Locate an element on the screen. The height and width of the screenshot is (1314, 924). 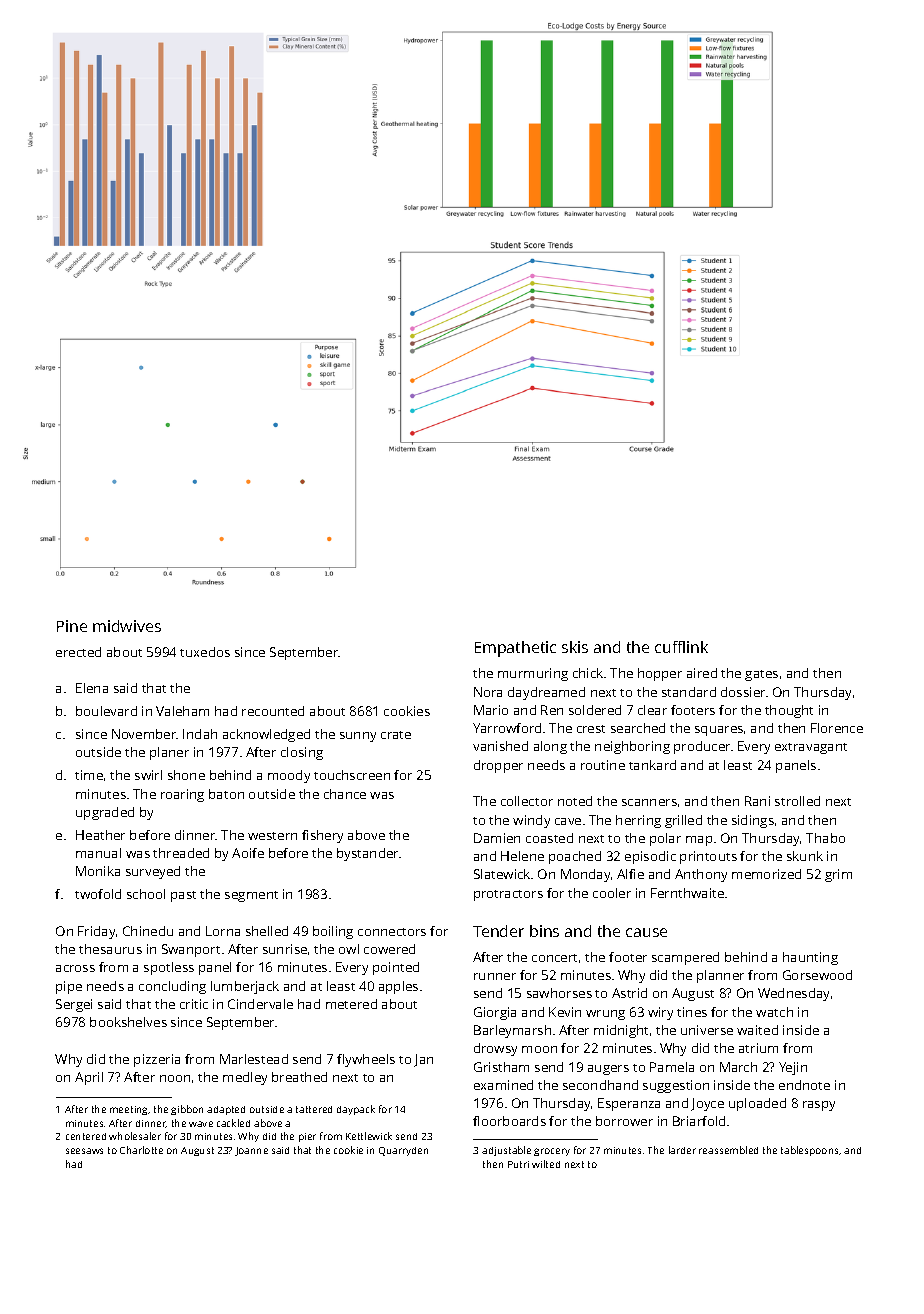
Chinedu is located at coordinates (148, 931).
